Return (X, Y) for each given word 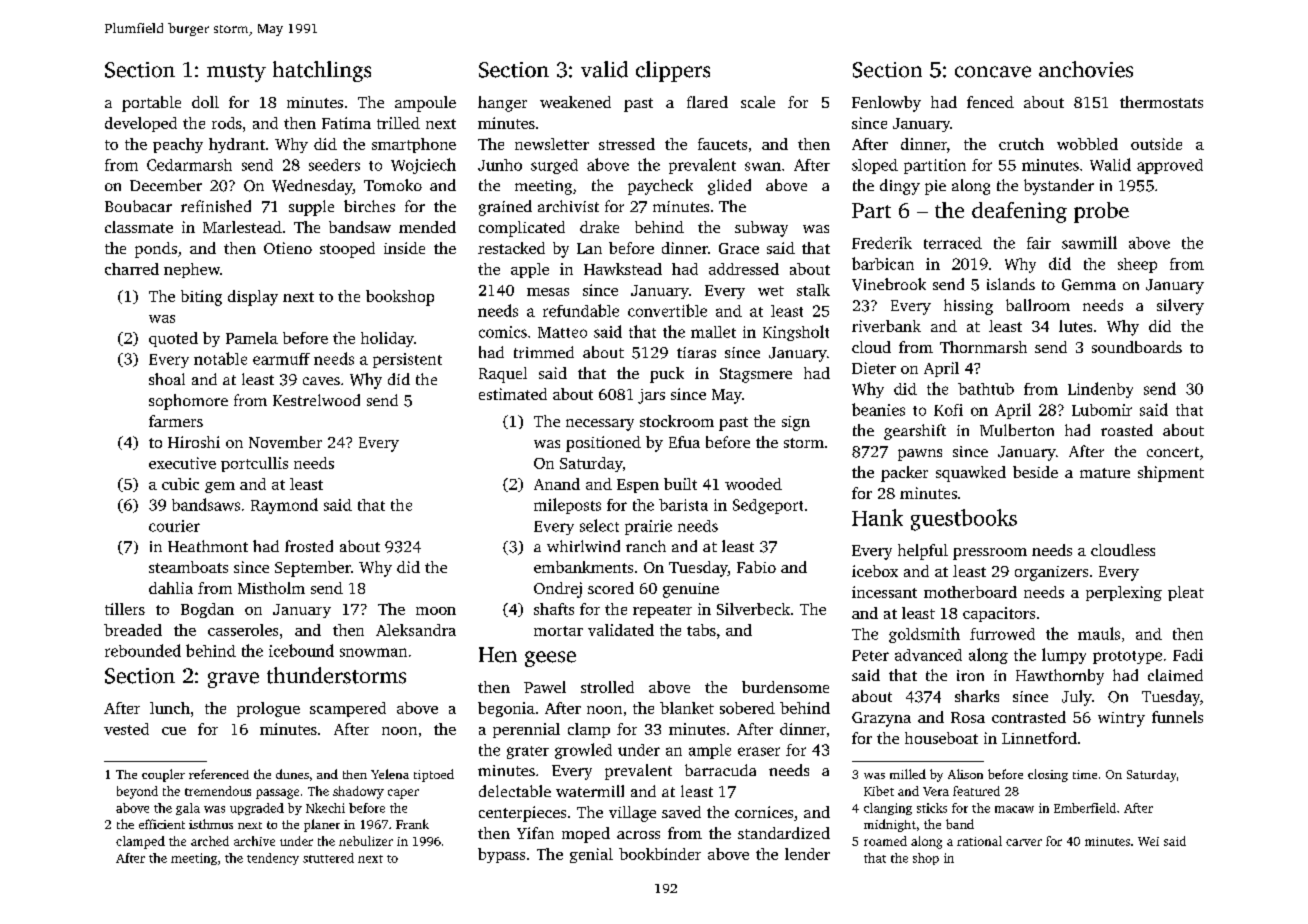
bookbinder (660, 854)
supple (311, 208)
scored (611, 588)
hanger (502, 104)
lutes (1075, 326)
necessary (600, 425)
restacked (511, 248)
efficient (162, 824)
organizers (1051, 573)
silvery (1180, 307)
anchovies (1086, 69)
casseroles (243, 630)
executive (182, 463)
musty (236, 73)
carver (1024, 842)
